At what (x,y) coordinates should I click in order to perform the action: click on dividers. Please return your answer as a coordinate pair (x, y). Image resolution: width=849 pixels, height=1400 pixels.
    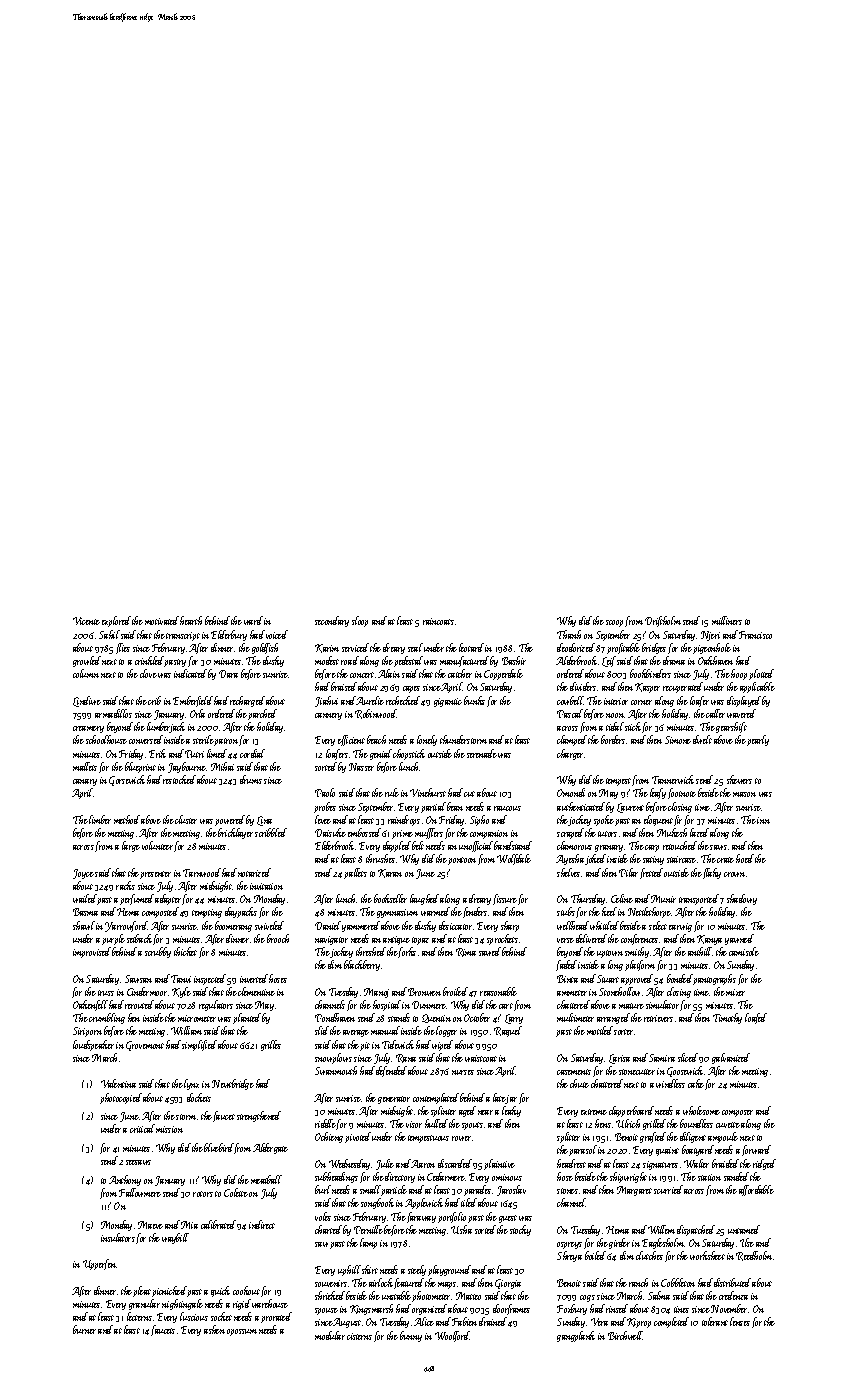
    Looking at the image, I should click on (583, 686).
